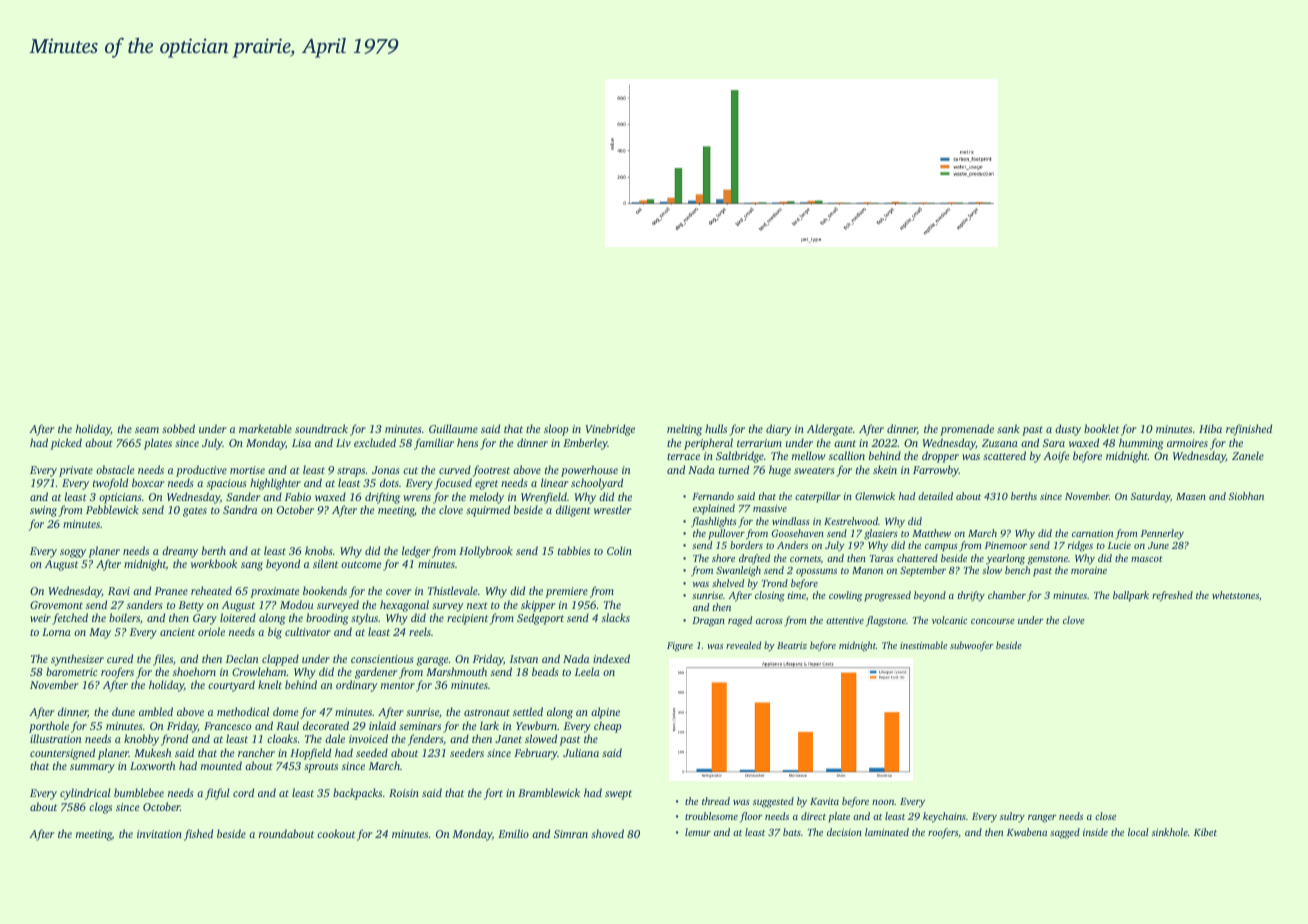 Image resolution: width=1308 pixels, height=924 pixels. What do you see at coordinates (608, 727) in the page?
I see `cheap` at bounding box center [608, 727].
